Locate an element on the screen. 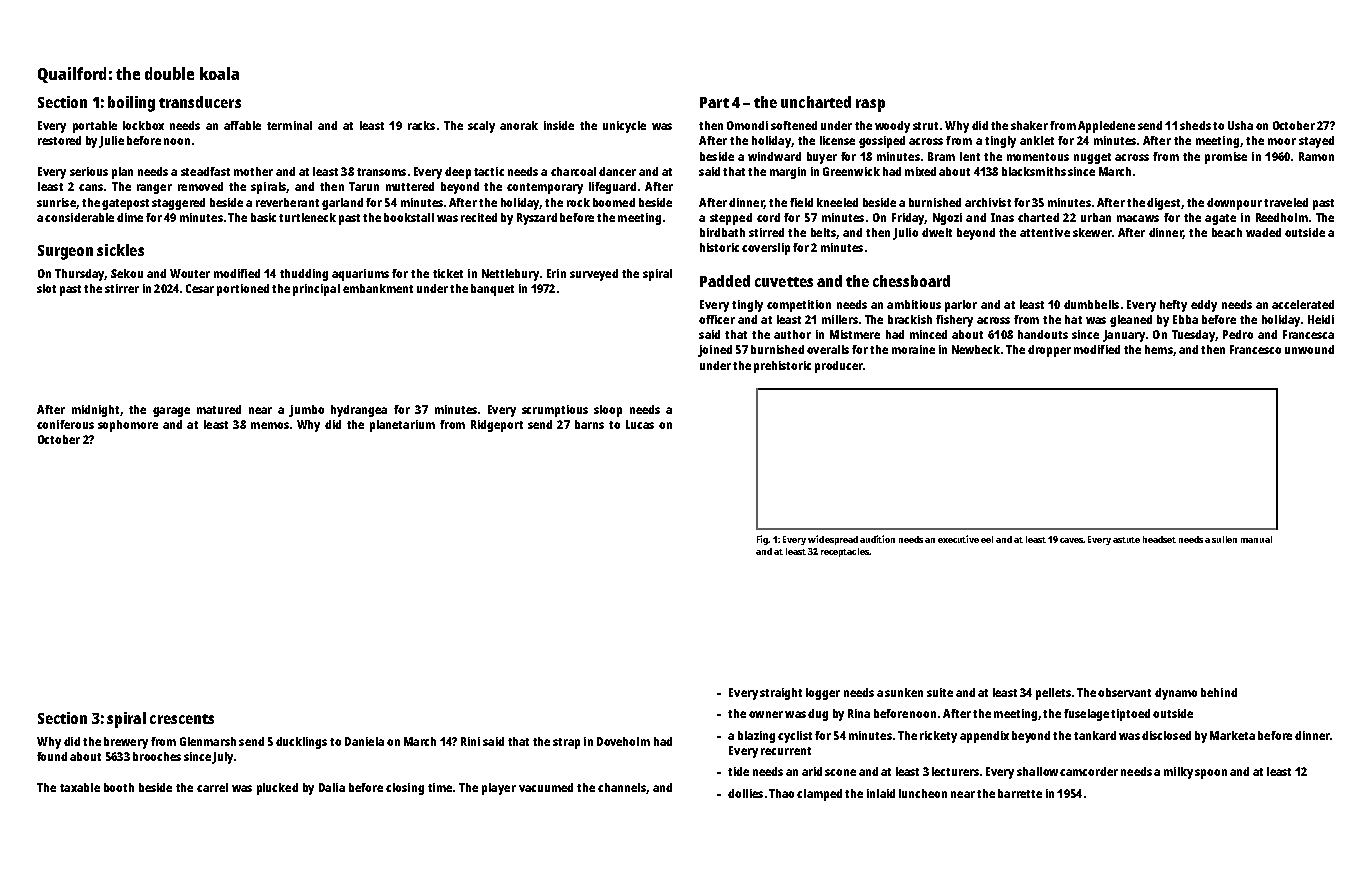 This screenshot has height=887, width=1372. unwound is located at coordinates (1309, 349).
